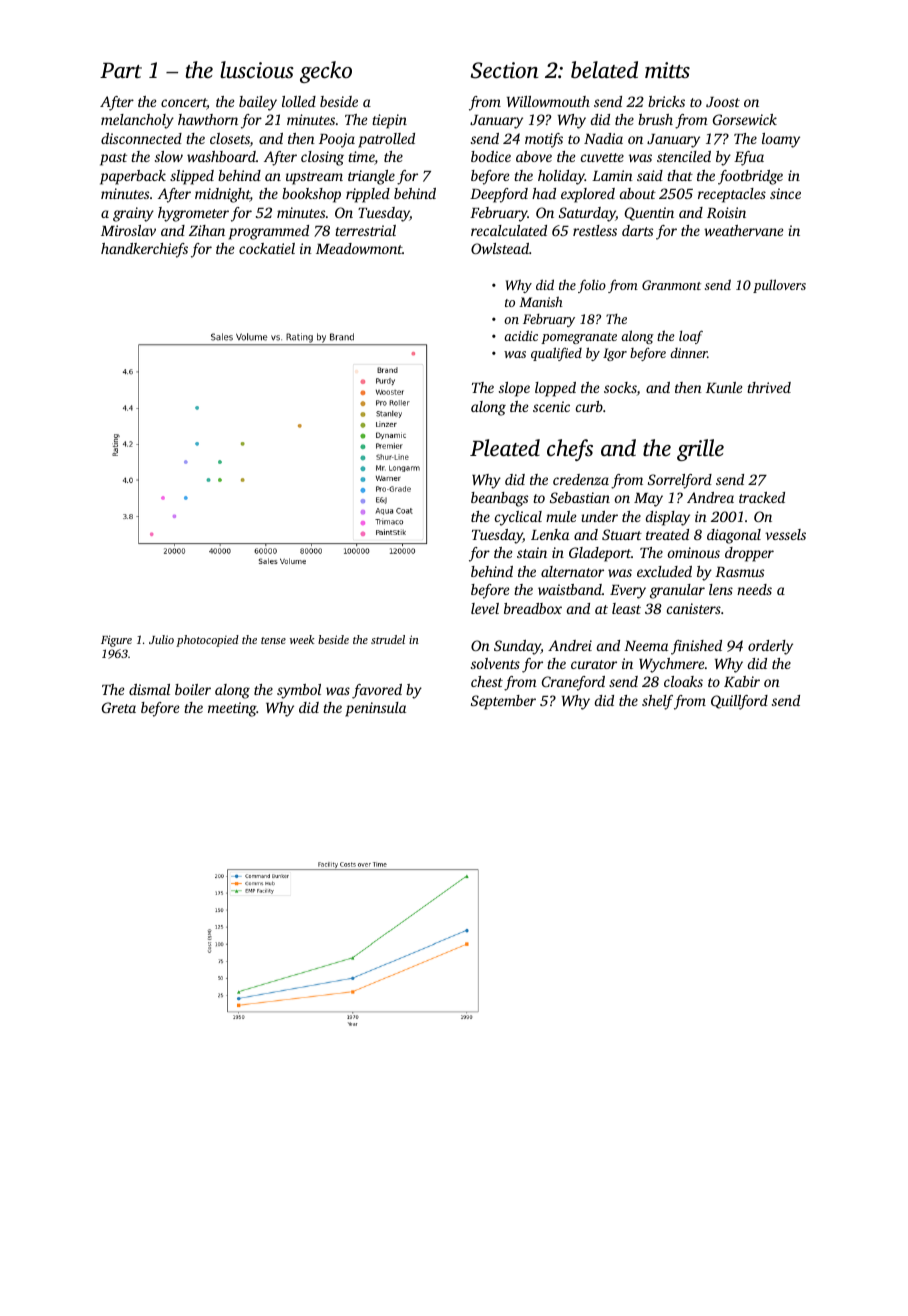 This screenshot has height=1316, width=908. What do you see at coordinates (664, 571) in the screenshot?
I see `excluded` at bounding box center [664, 571].
